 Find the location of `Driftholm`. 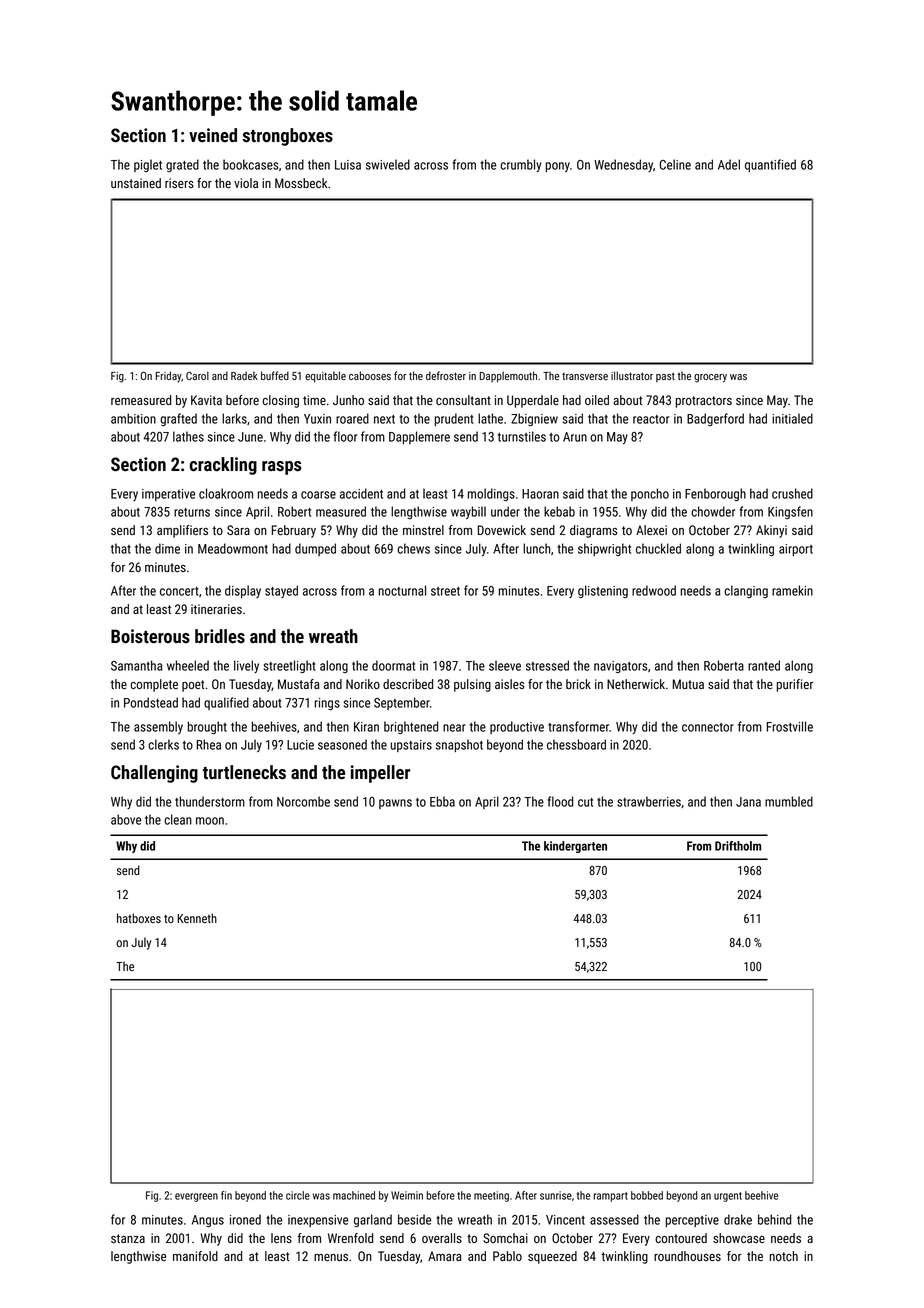

Driftholm is located at coordinates (738, 846).
